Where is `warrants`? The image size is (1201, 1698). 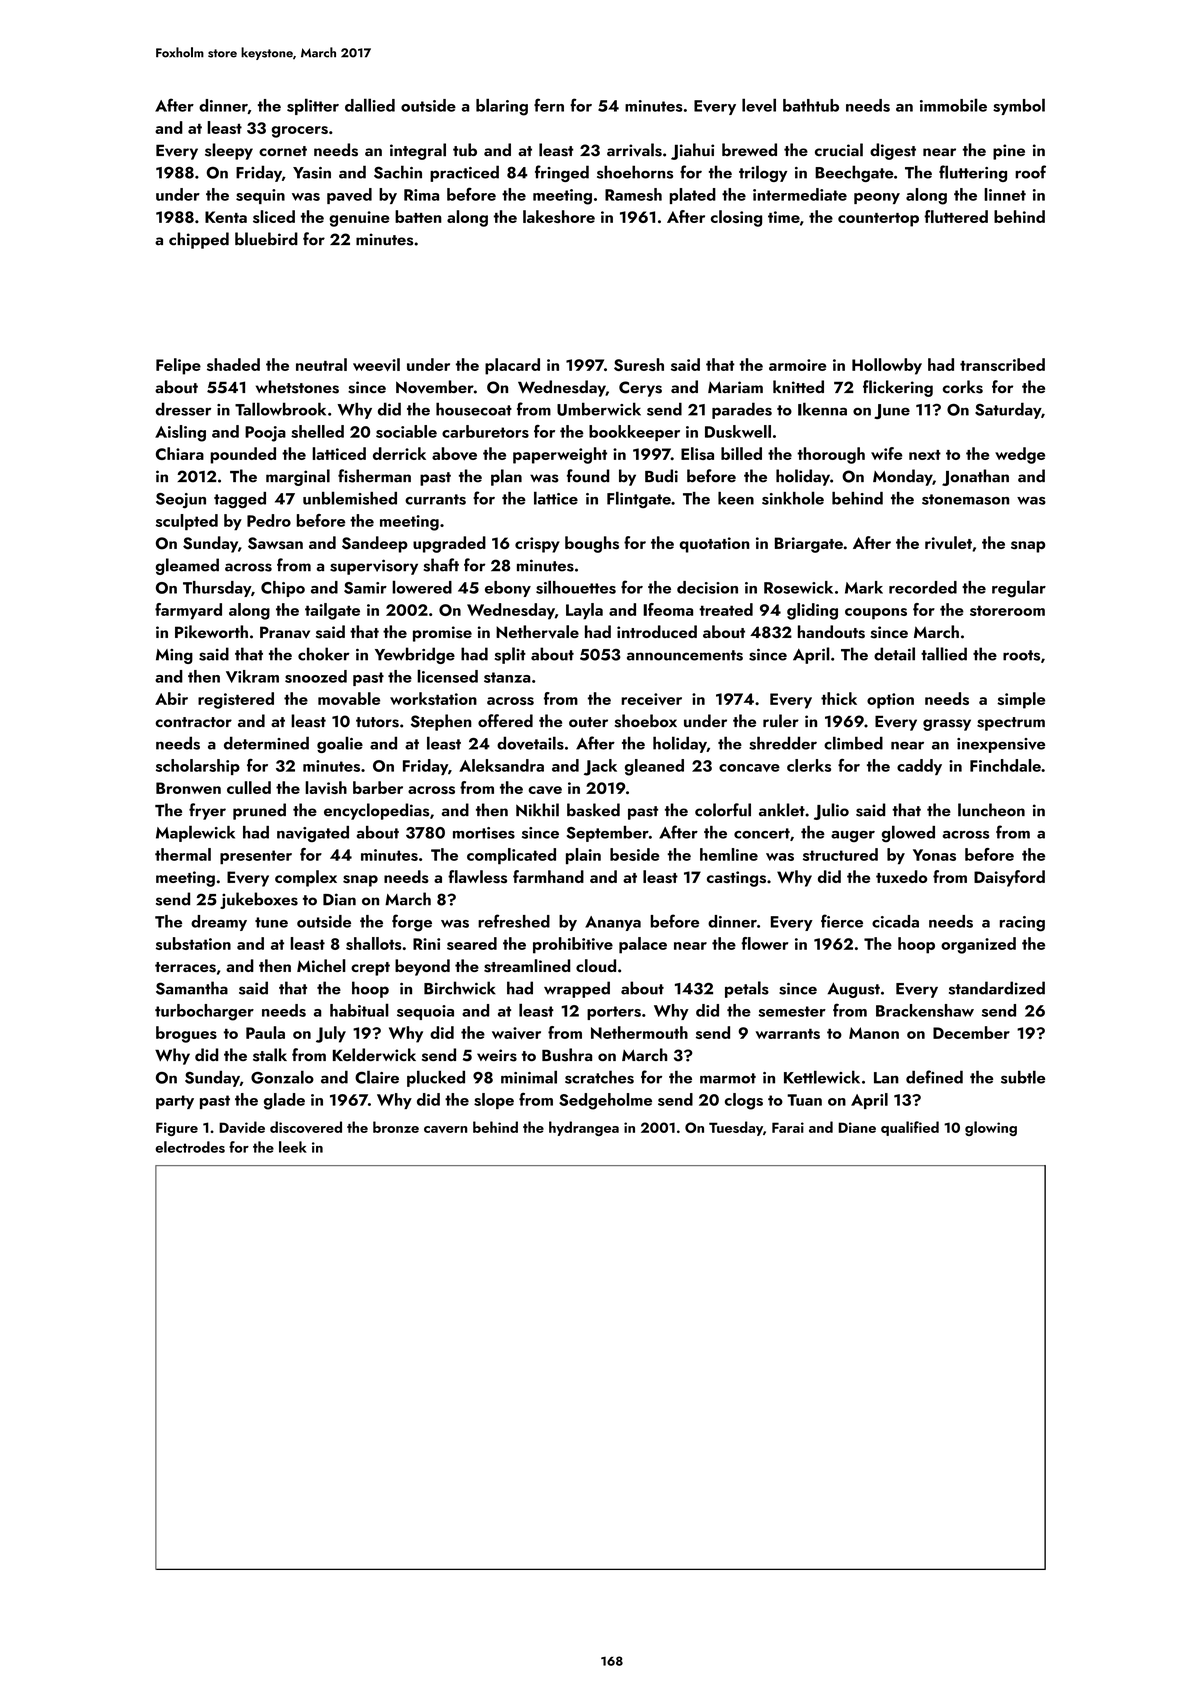
warrants is located at coordinates (788, 1034).
